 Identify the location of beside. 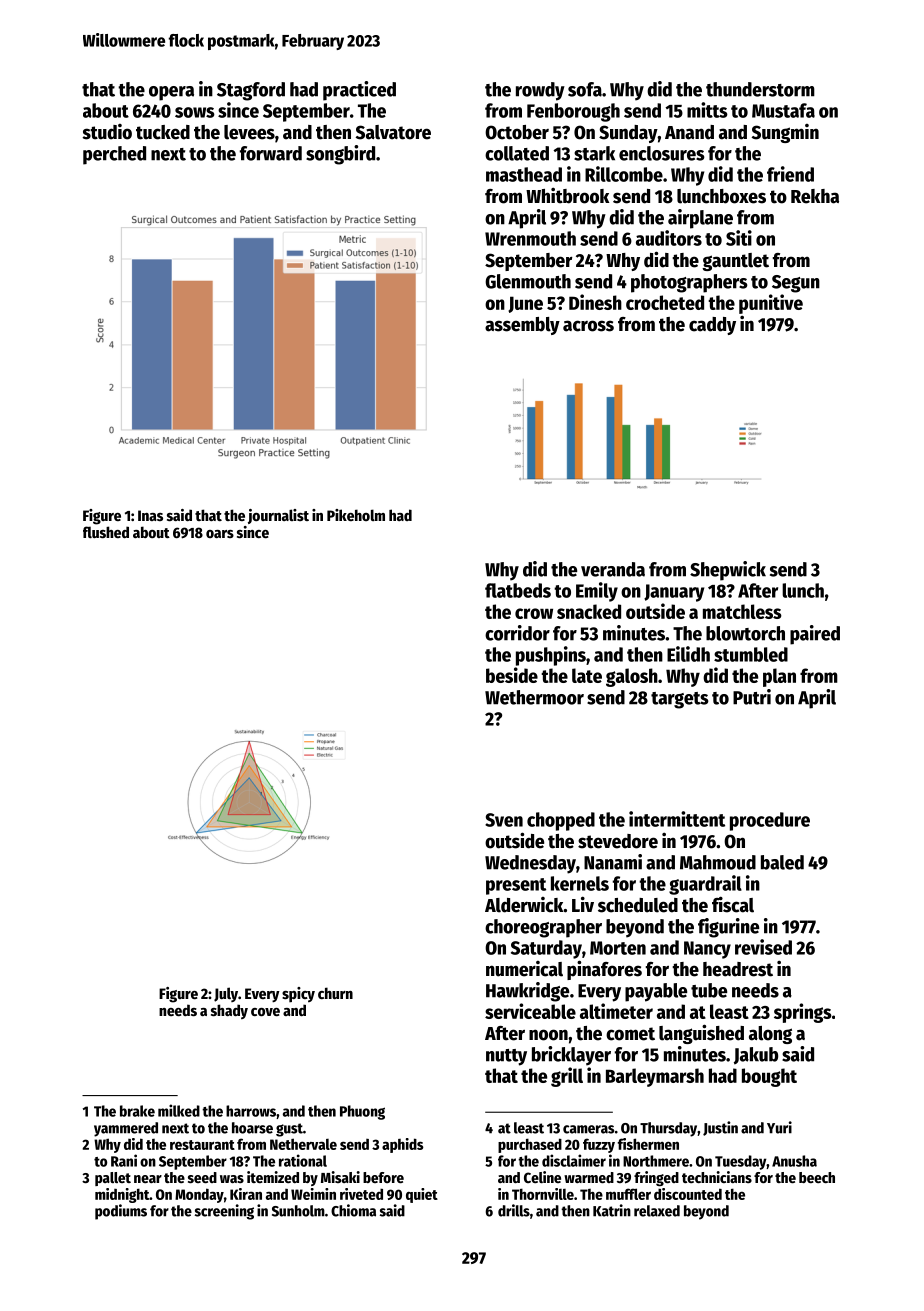
(512, 675).
